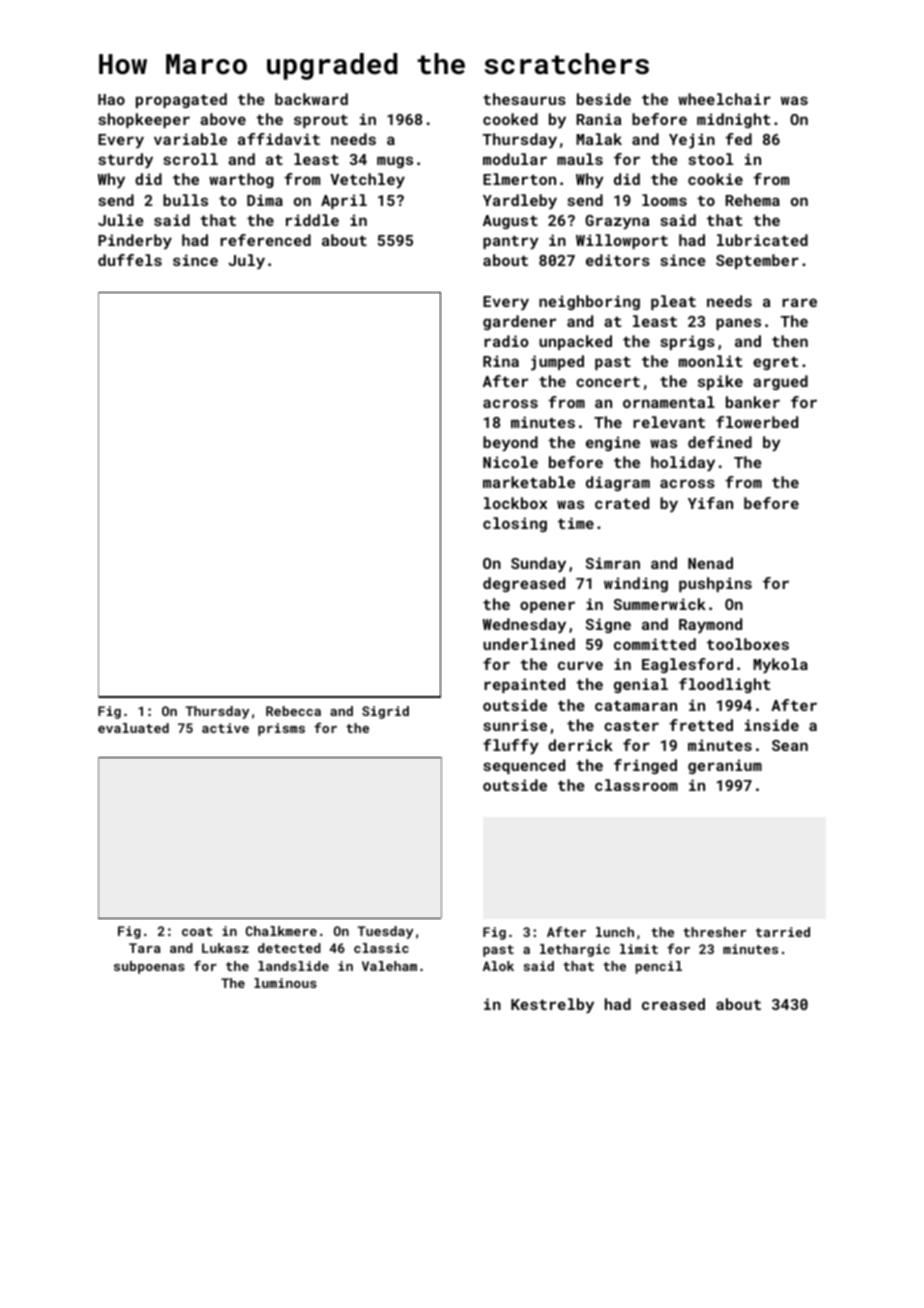 This screenshot has width=924, height=1308. Describe the element at coordinates (144, 120) in the screenshot. I see `shopkeeper` at that location.
